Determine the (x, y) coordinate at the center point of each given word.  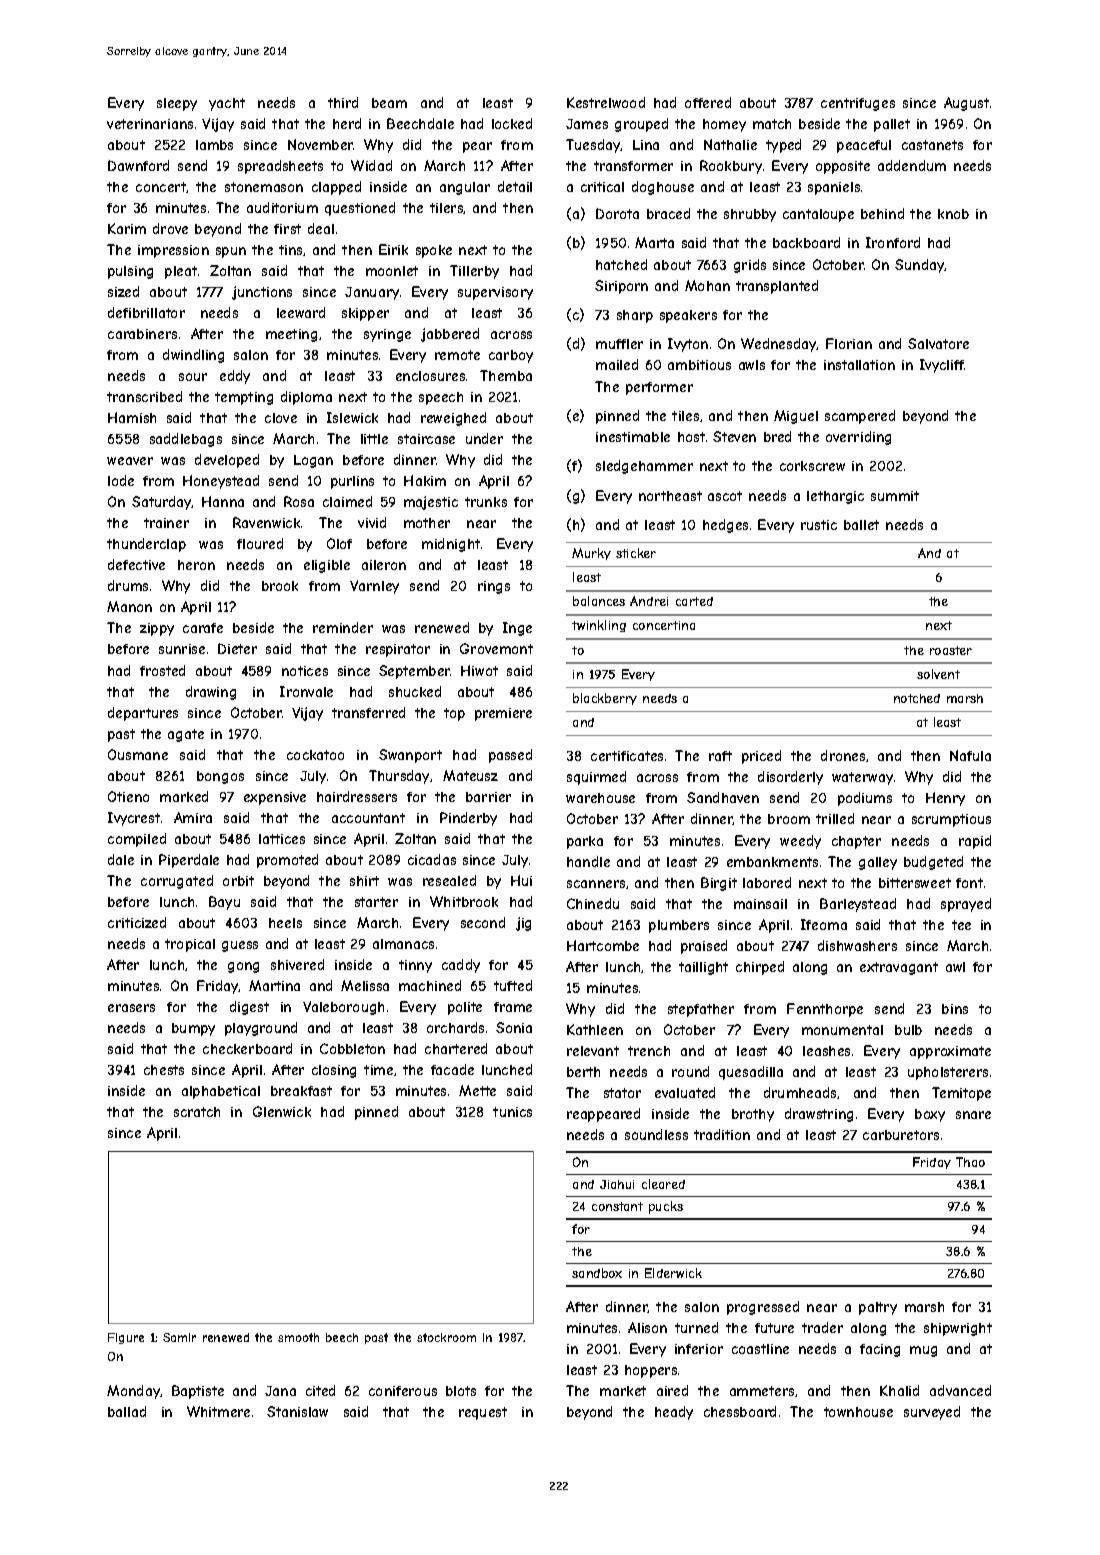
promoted (287, 861)
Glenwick (282, 1111)
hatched (621, 264)
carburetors (901, 1135)
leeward (301, 312)
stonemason (264, 187)
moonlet (392, 271)
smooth (298, 1337)
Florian (849, 343)
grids (750, 266)
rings (494, 587)
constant (617, 1206)
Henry (945, 799)
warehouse (600, 798)
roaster (951, 650)
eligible (327, 566)
